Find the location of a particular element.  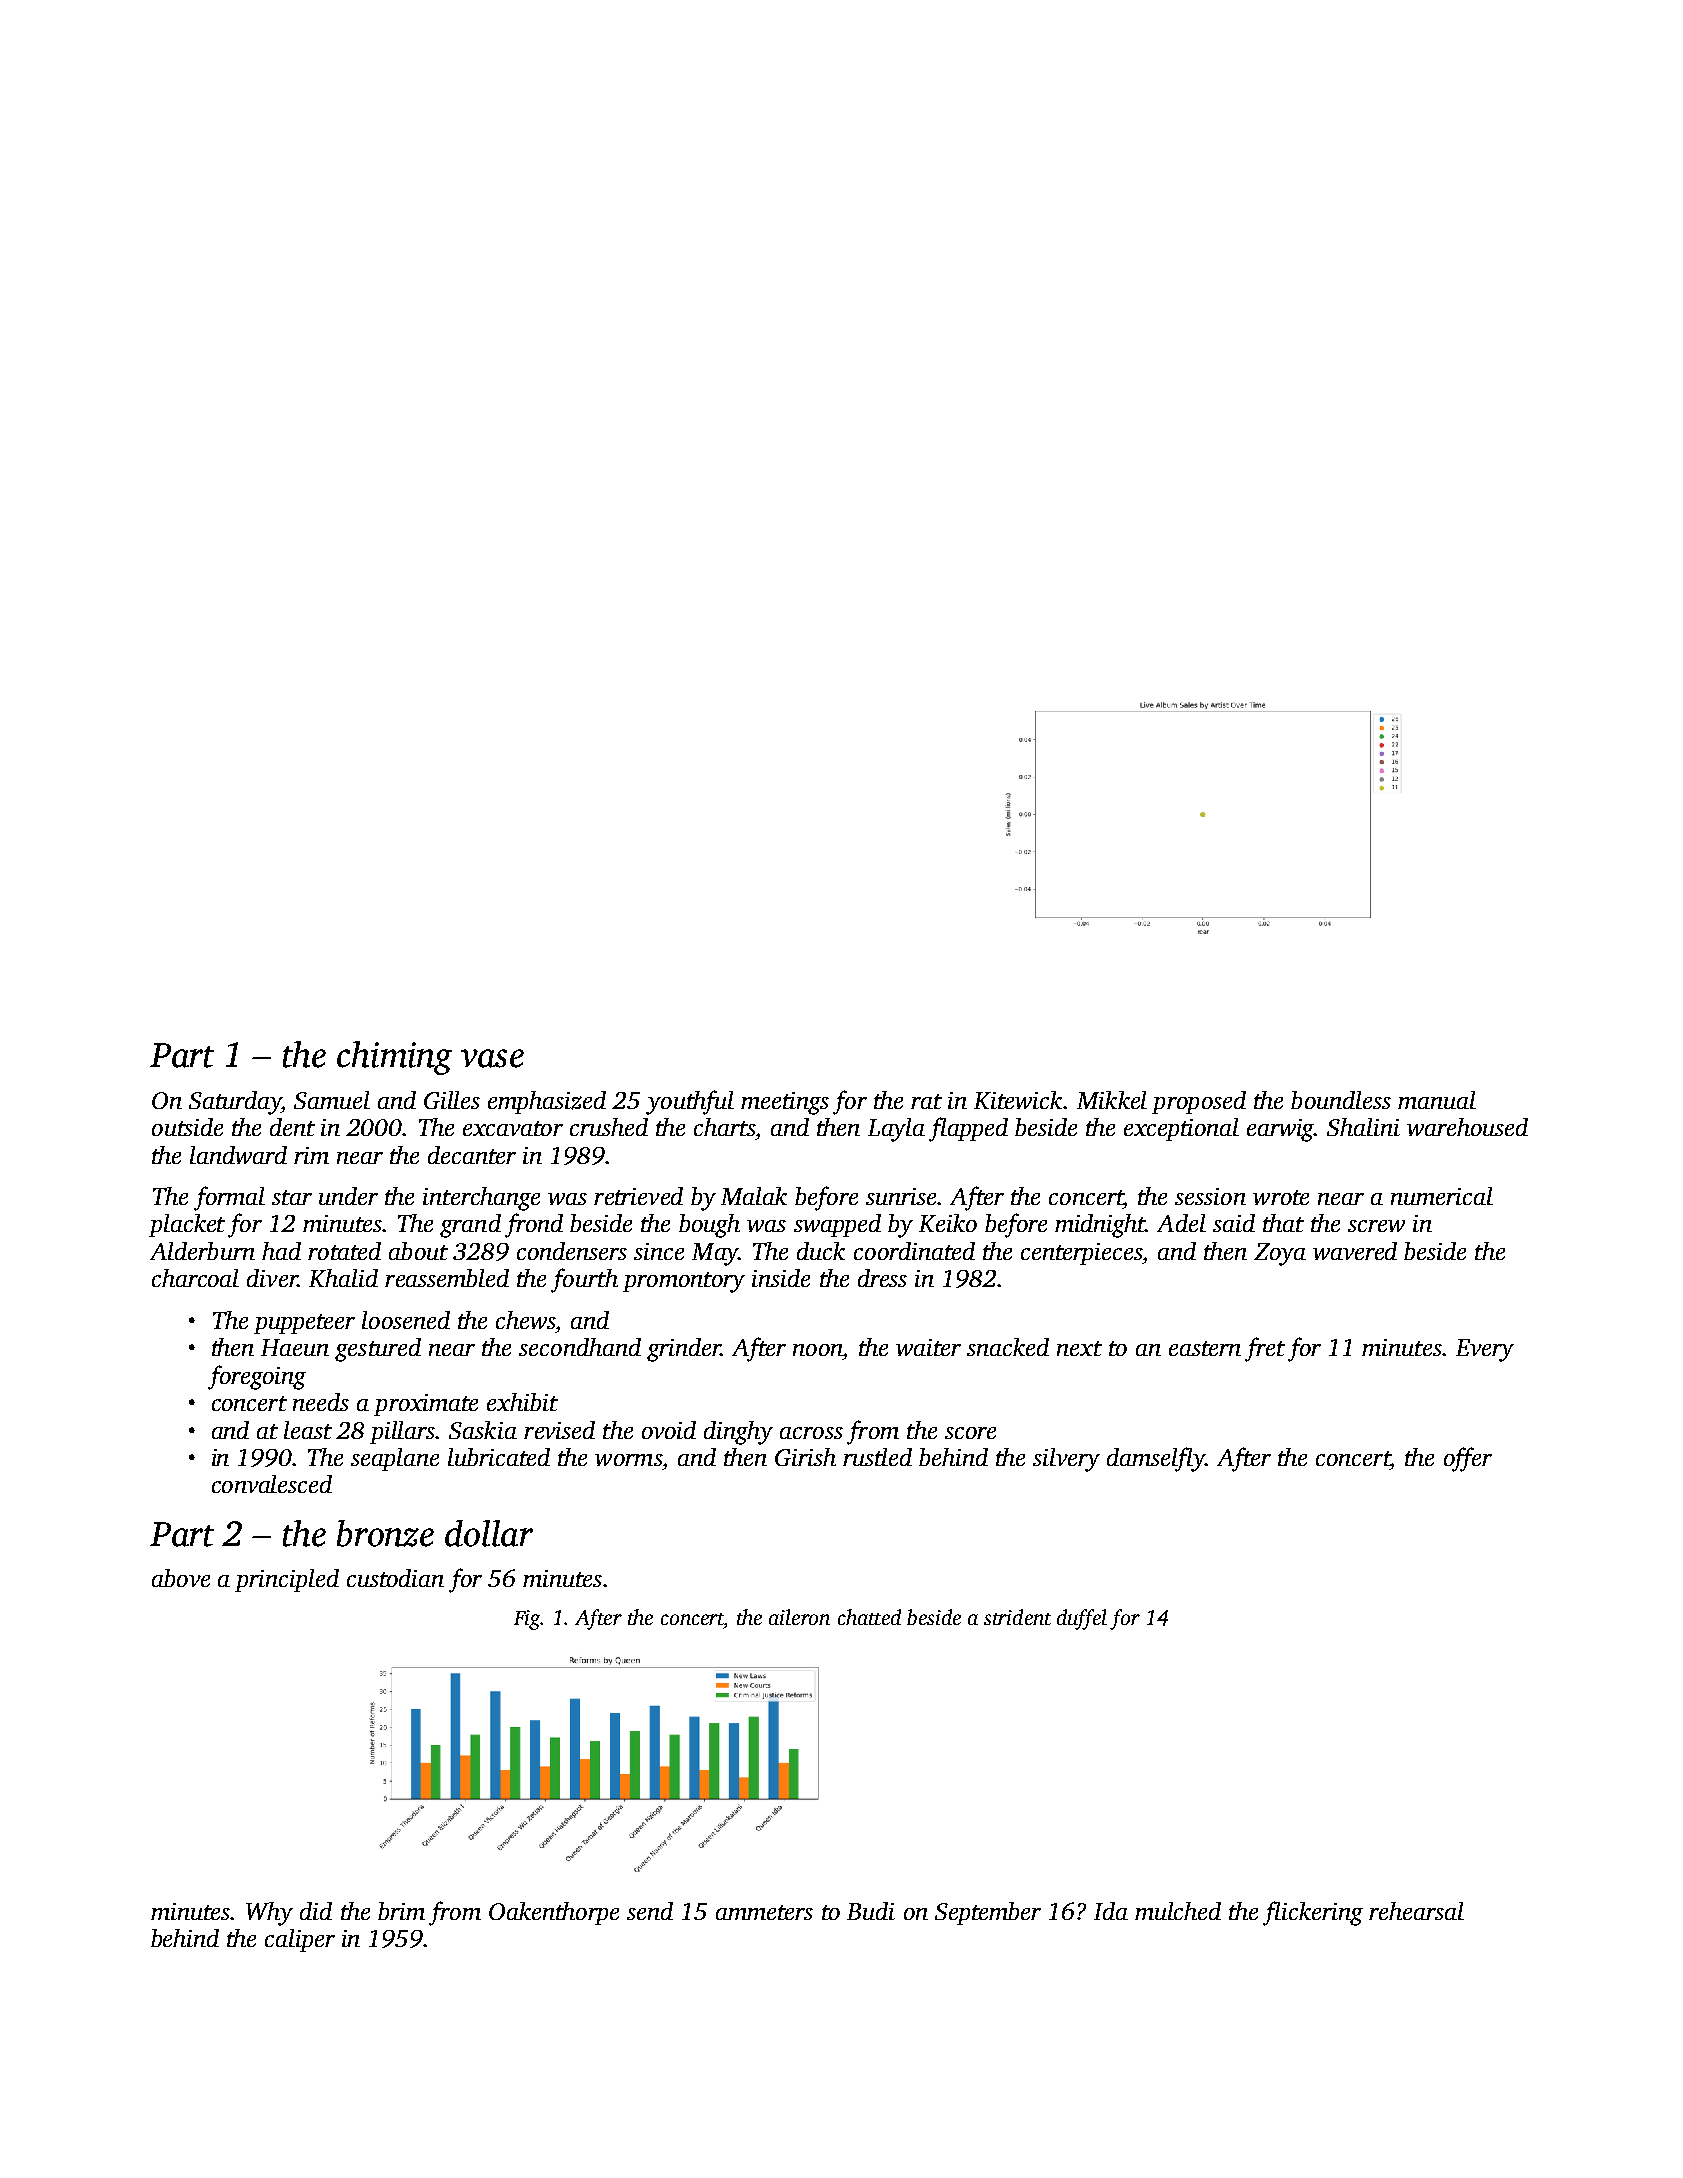

wavered is located at coordinates (1355, 1251).
